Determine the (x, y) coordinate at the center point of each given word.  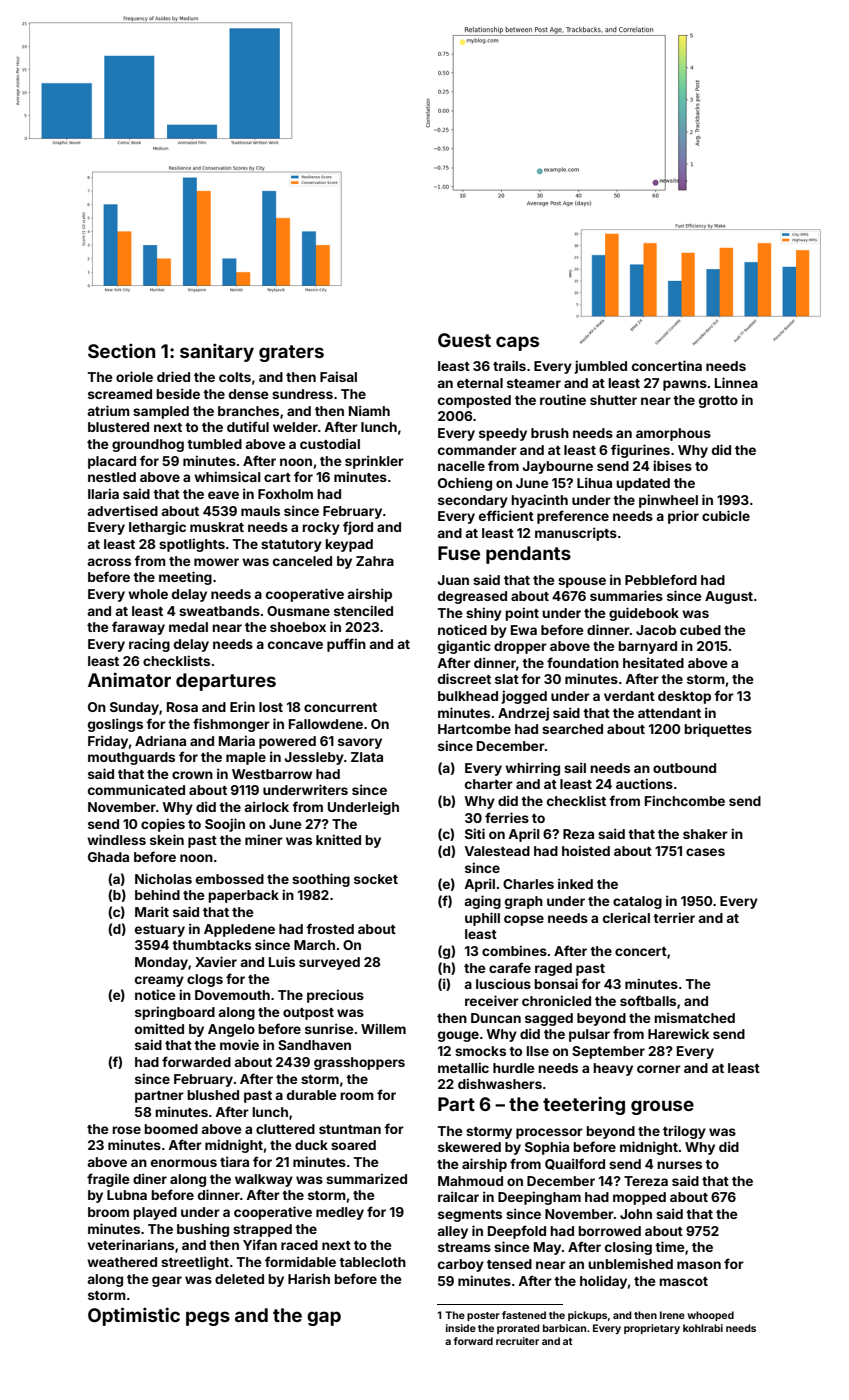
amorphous (673, 434)
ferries (507, 817)
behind (157, 894)
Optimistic (134, 1316)
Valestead (497, 851)
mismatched (694, 1017)
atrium (108, 410)
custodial (330, 443)
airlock (266, 806)
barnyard (647, 647)
